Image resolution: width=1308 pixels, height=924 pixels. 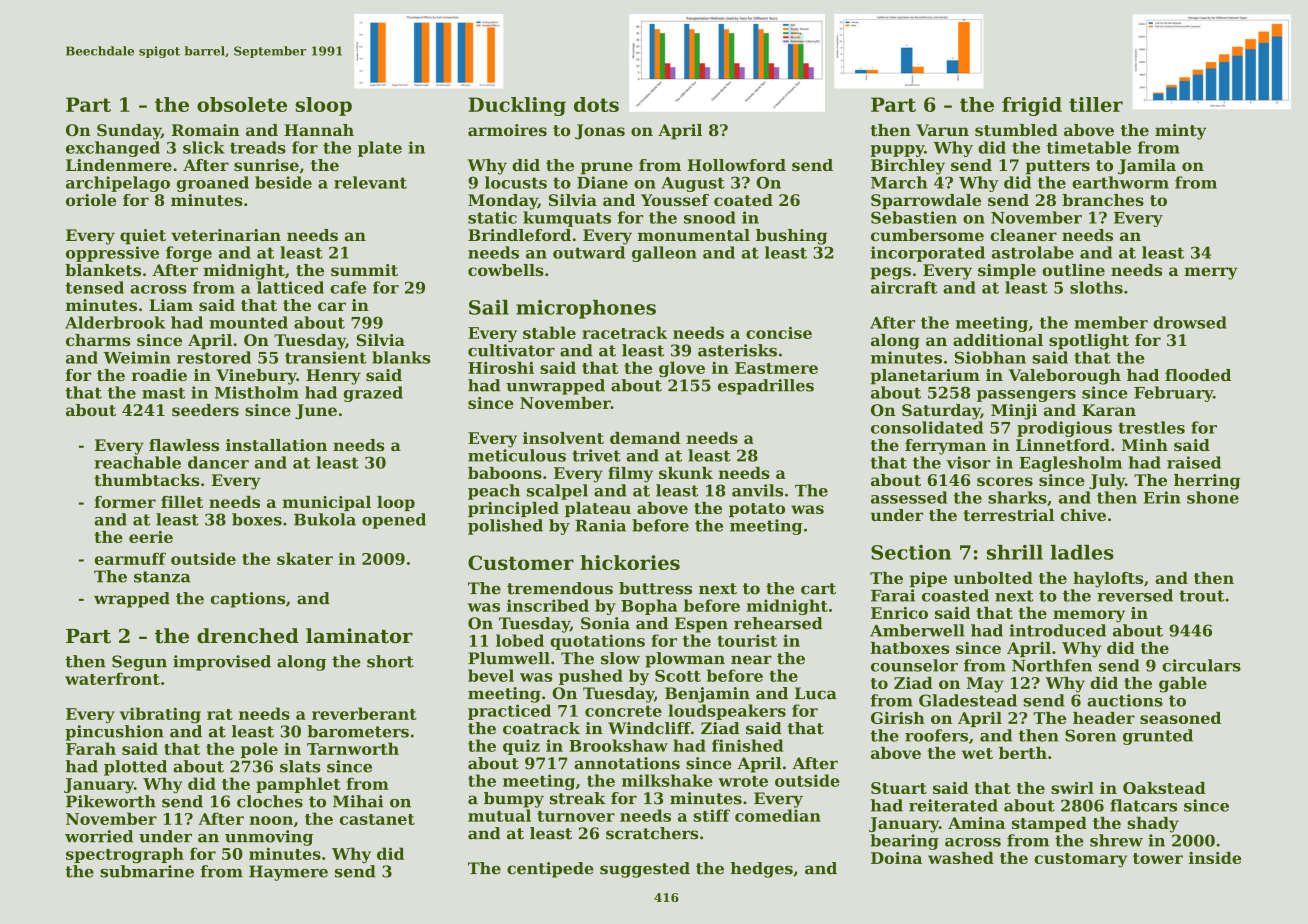 I want to click on rehearsed, so click(x=778, y=623).
